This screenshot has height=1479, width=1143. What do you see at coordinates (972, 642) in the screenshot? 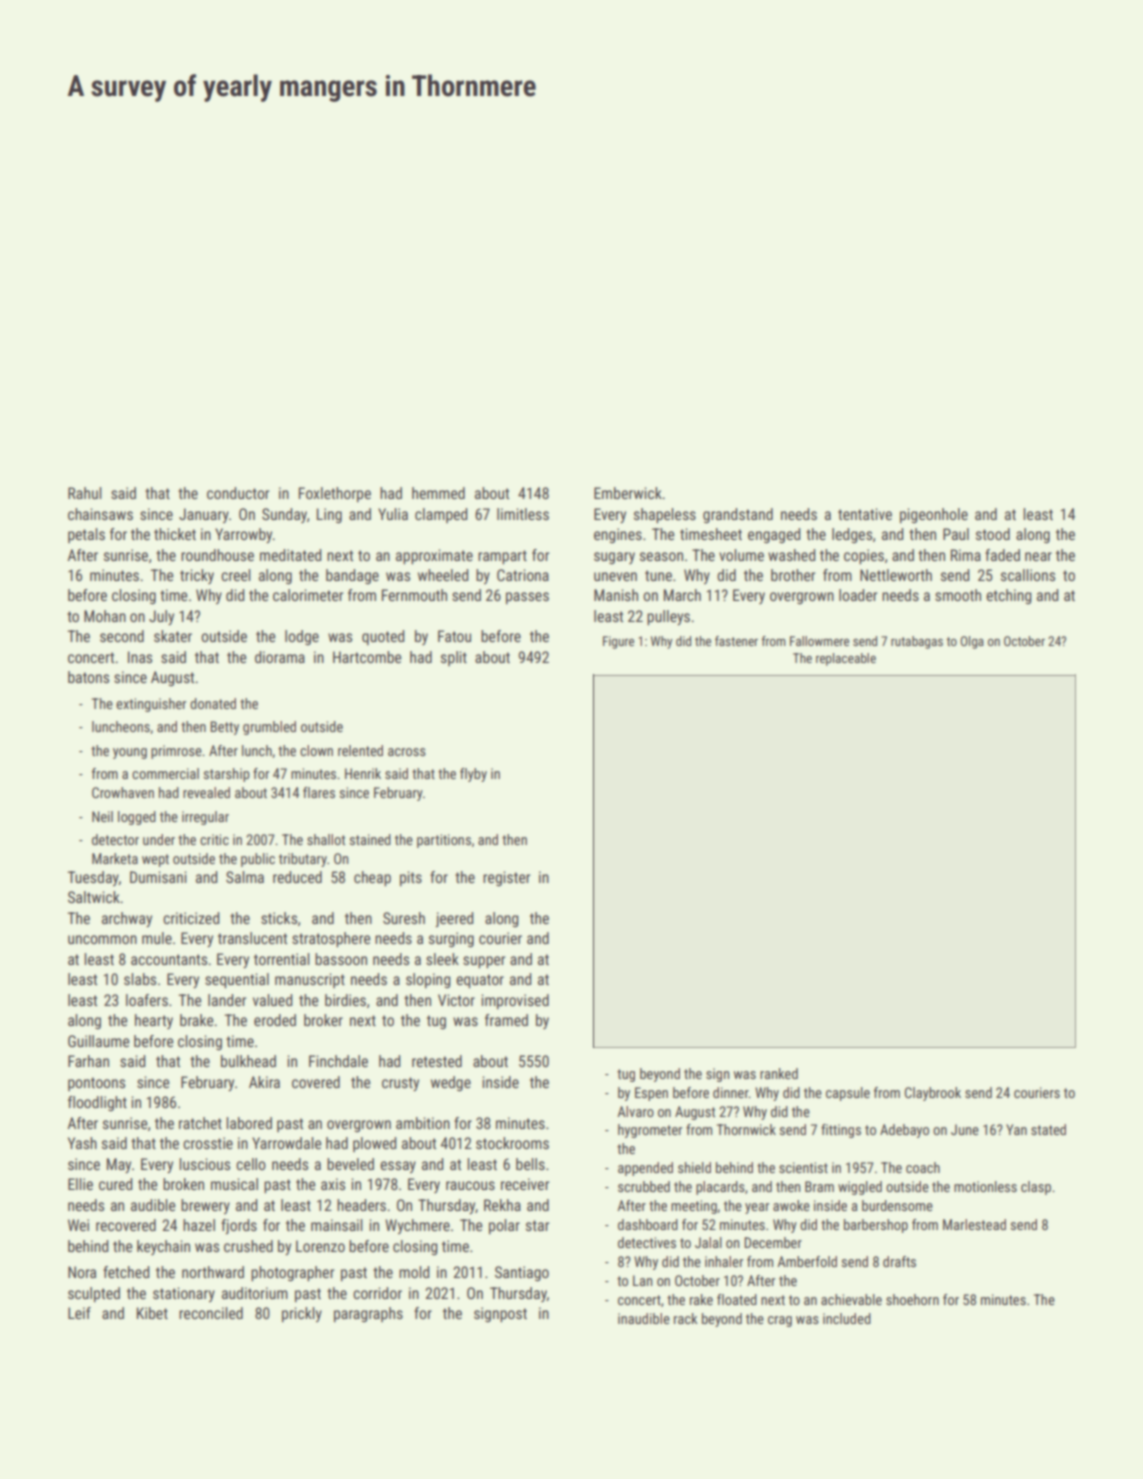
I see `Olga` at bounding box center [972, 642].
